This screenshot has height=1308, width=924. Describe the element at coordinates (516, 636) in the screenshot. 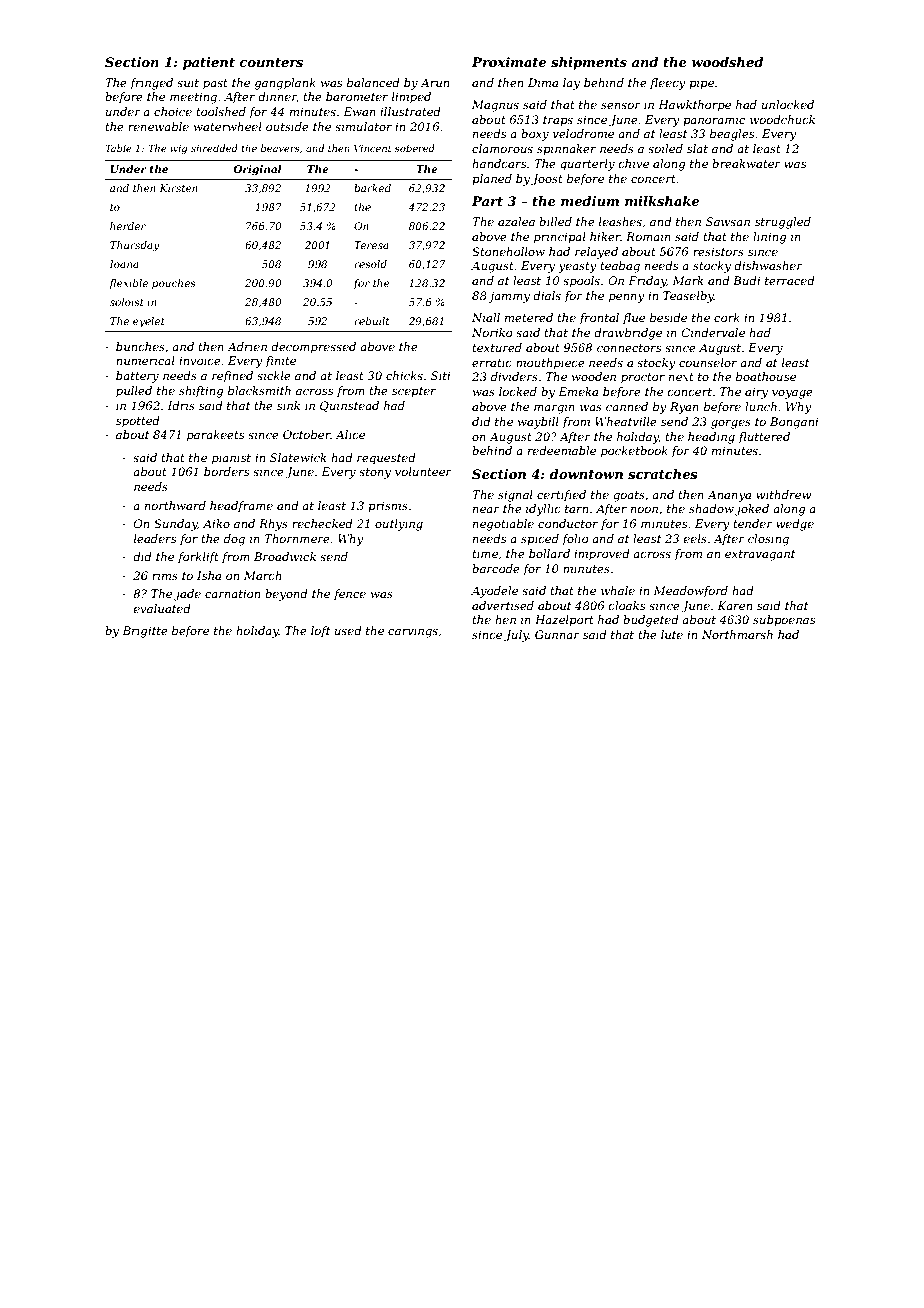

I see `July` at that location.
